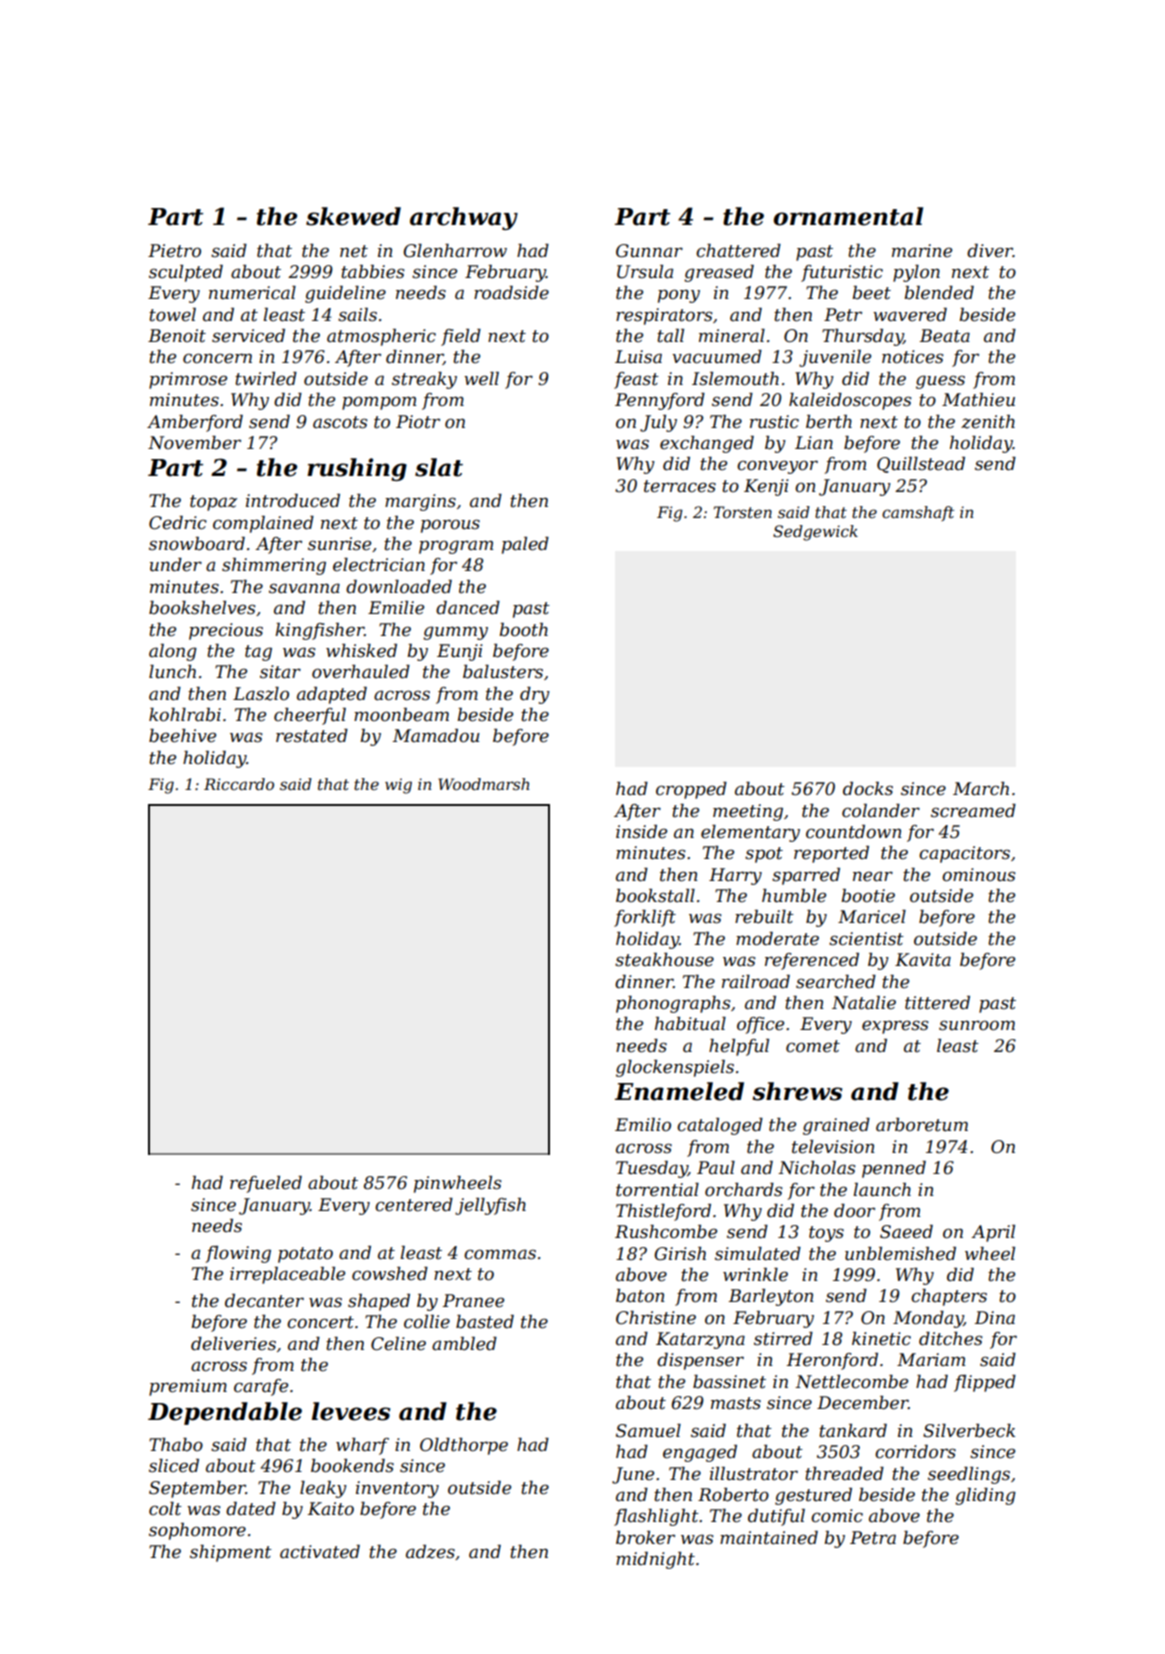 The height and width of the screenshot is (1654, 1165). Describe the element at coordinates (868, 789) in the screenshot. I see `docks` at that location.
